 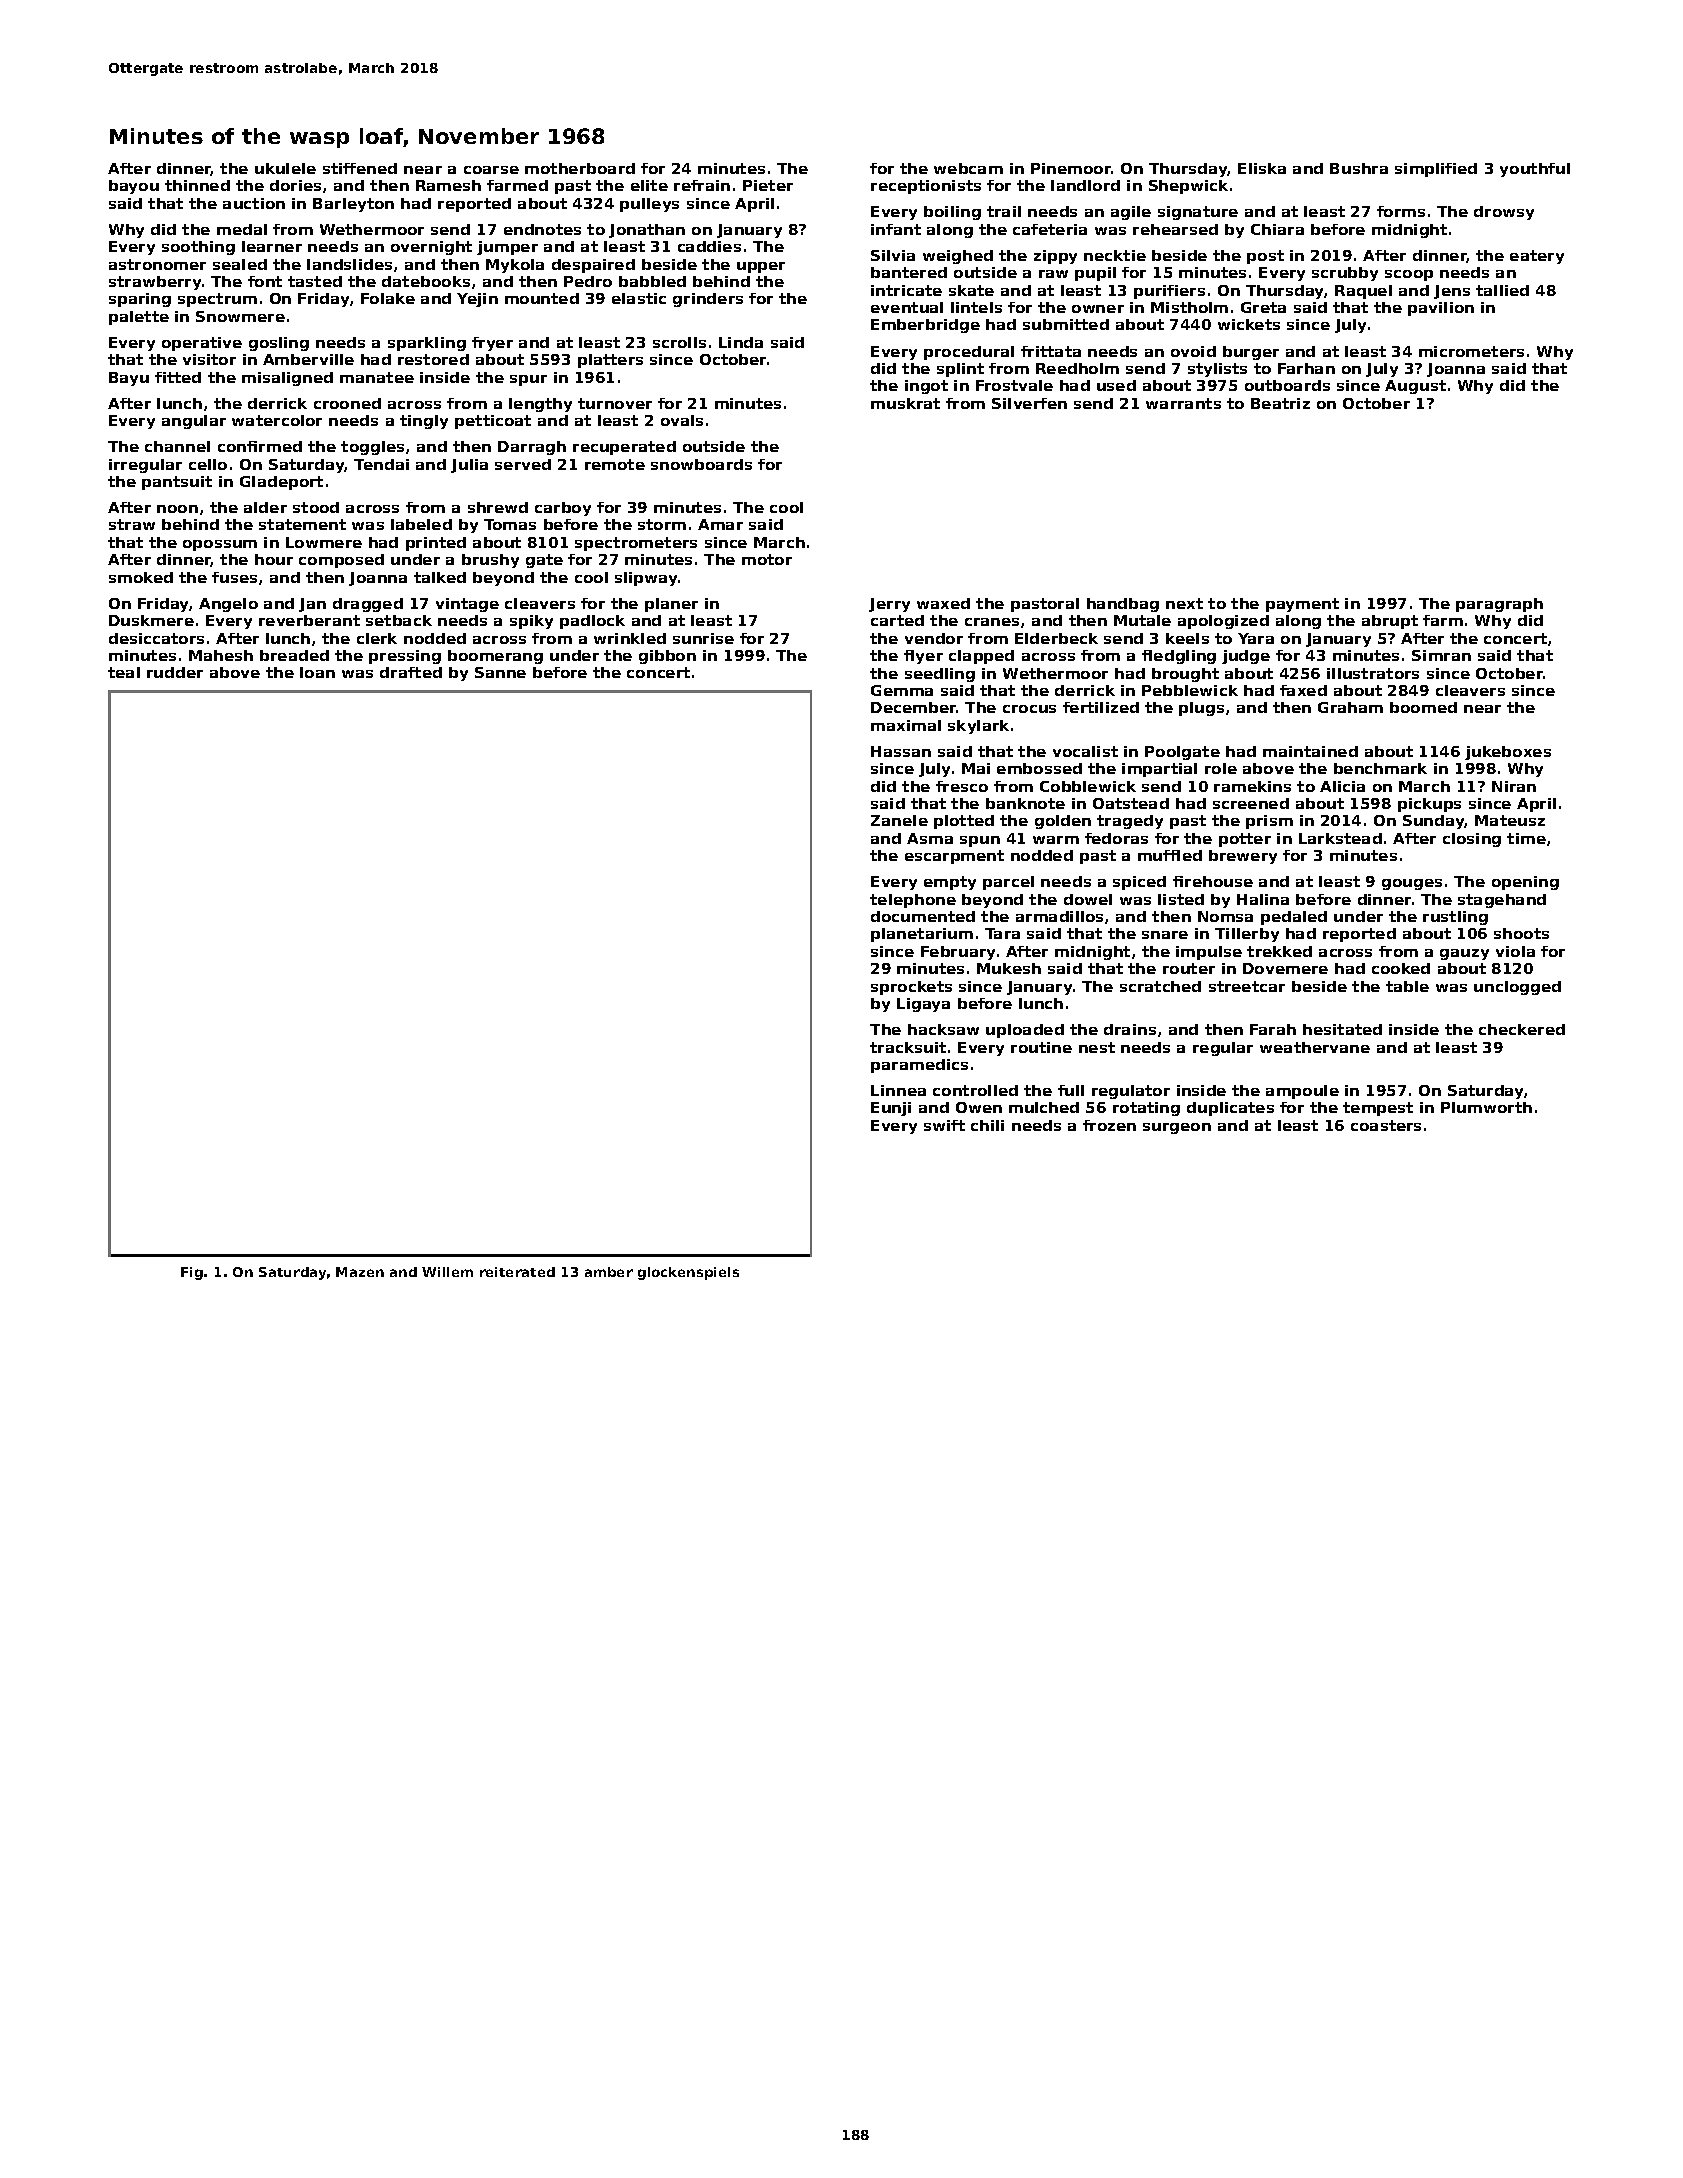 What do you see at coordinates (1499, 605) in the screenshot?
I see `paragraph` at bounding box center [1499, 605].
